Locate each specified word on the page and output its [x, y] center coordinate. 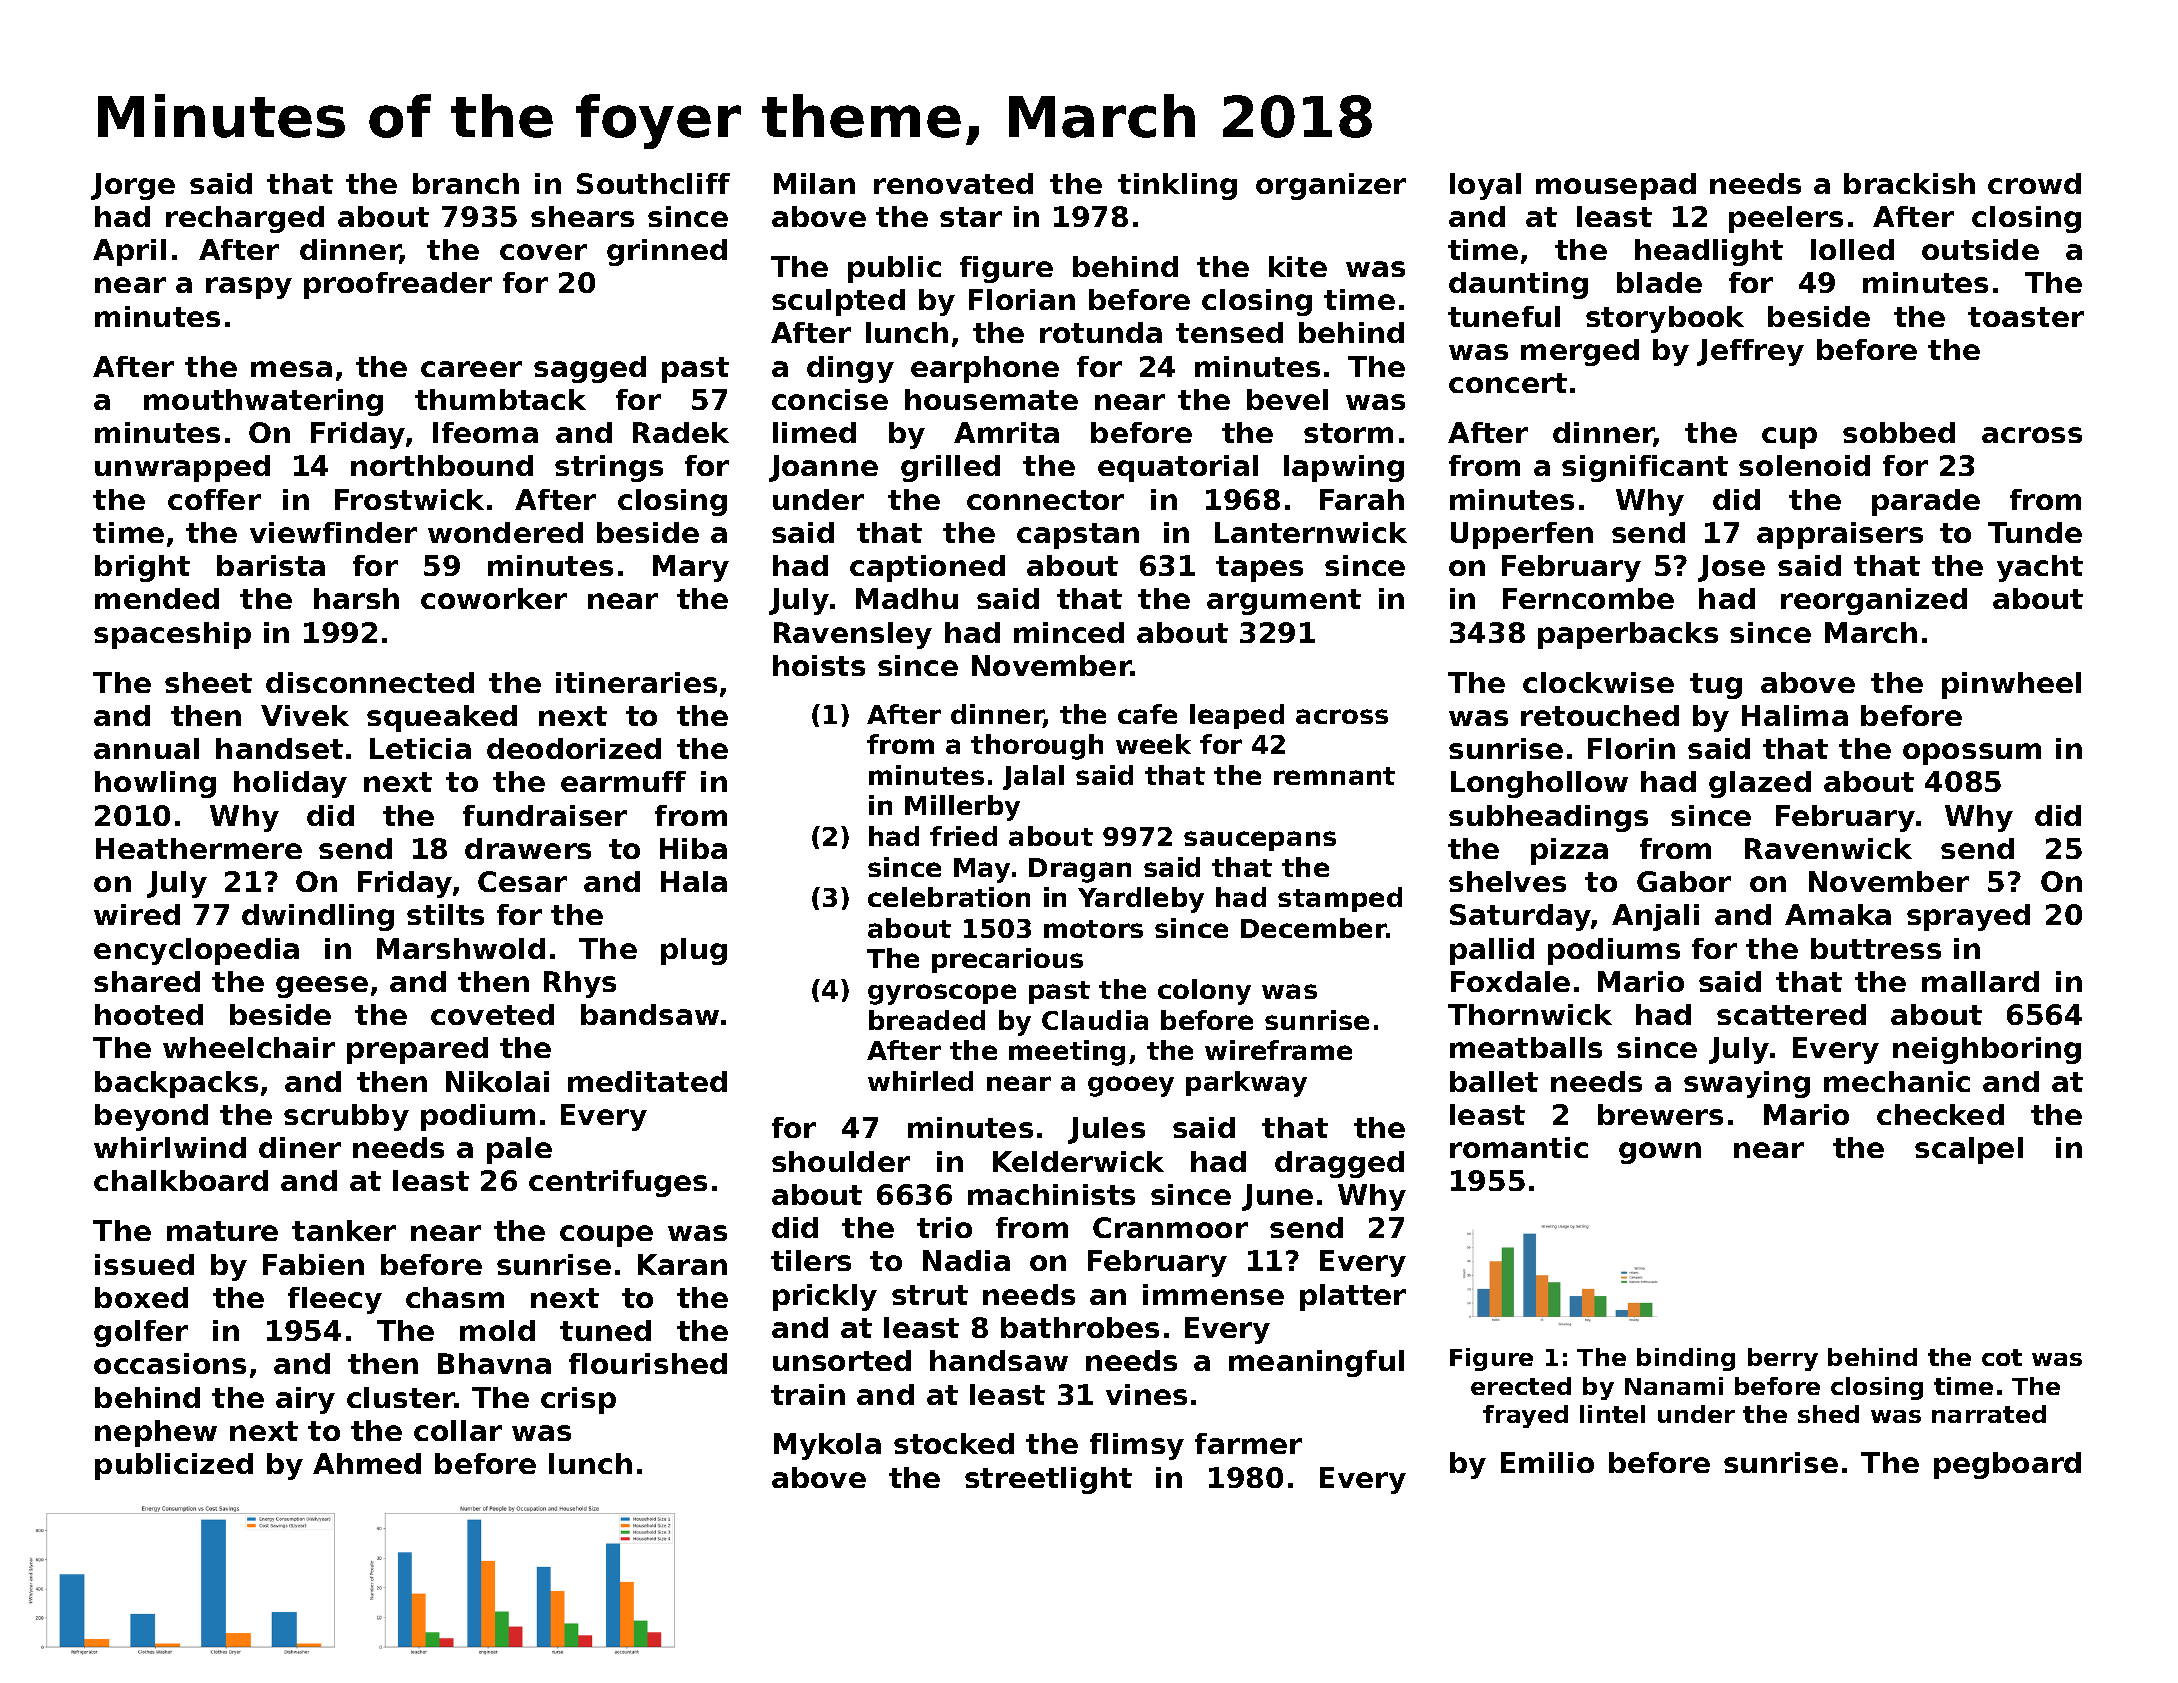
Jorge [133, 186]
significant [1645, 468]
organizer [1331, 186]
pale [519, 1150]
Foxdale [1510, 981]
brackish [1909, 183]
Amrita [1006, 432]
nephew [156, 1433]
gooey [1131, 1086]
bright [142, 568]
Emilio [1547, 1462]
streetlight [1048, 1480]
